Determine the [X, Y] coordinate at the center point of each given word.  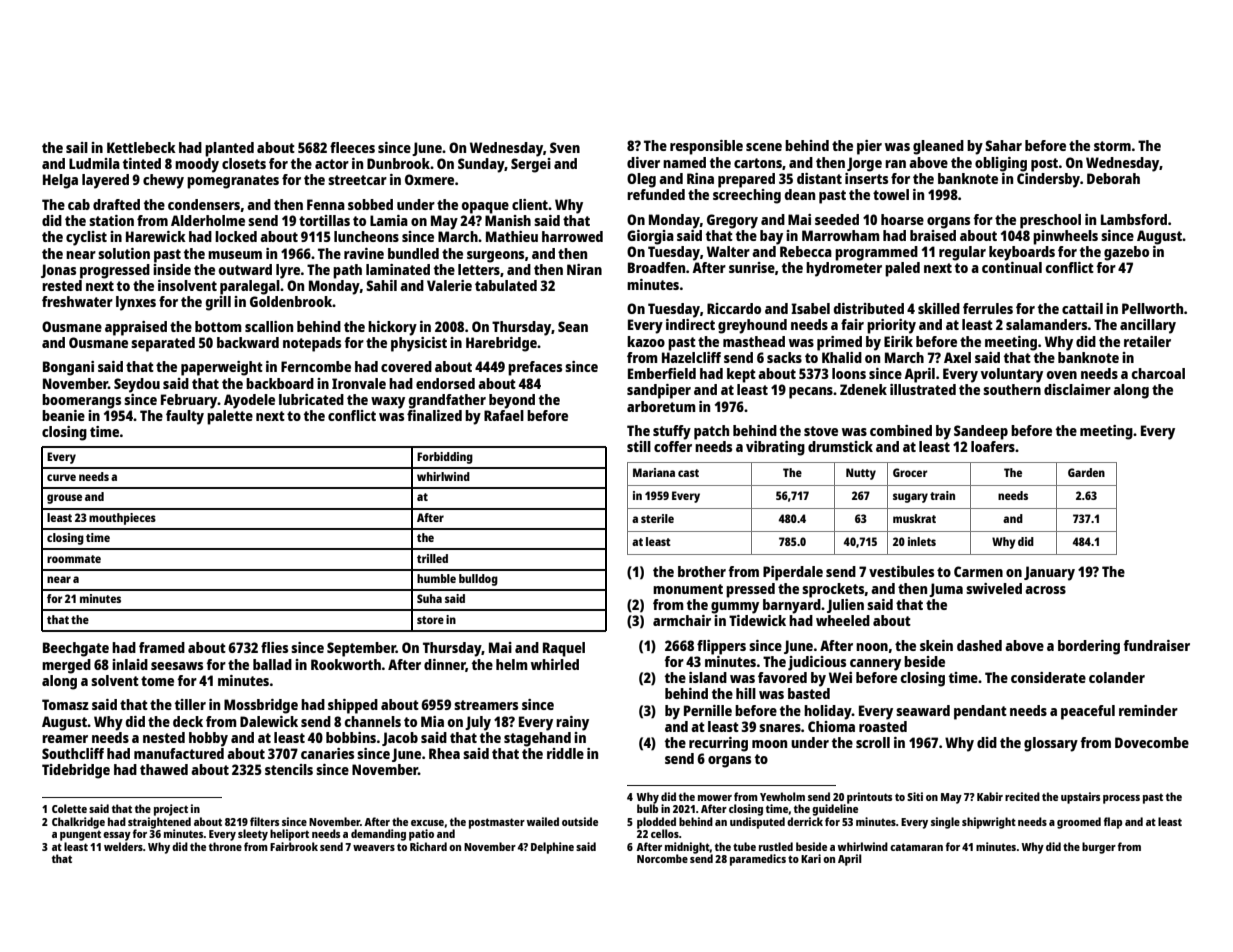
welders [123, 846]
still [639, 446]
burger [1099, 848]
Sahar [1003, 145]
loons [849, 373]
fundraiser [1156, 645]
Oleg [641, 180]
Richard [428, 846]
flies [274, 647]
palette [230, 417]
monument [688, 589]
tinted [142, 163]
